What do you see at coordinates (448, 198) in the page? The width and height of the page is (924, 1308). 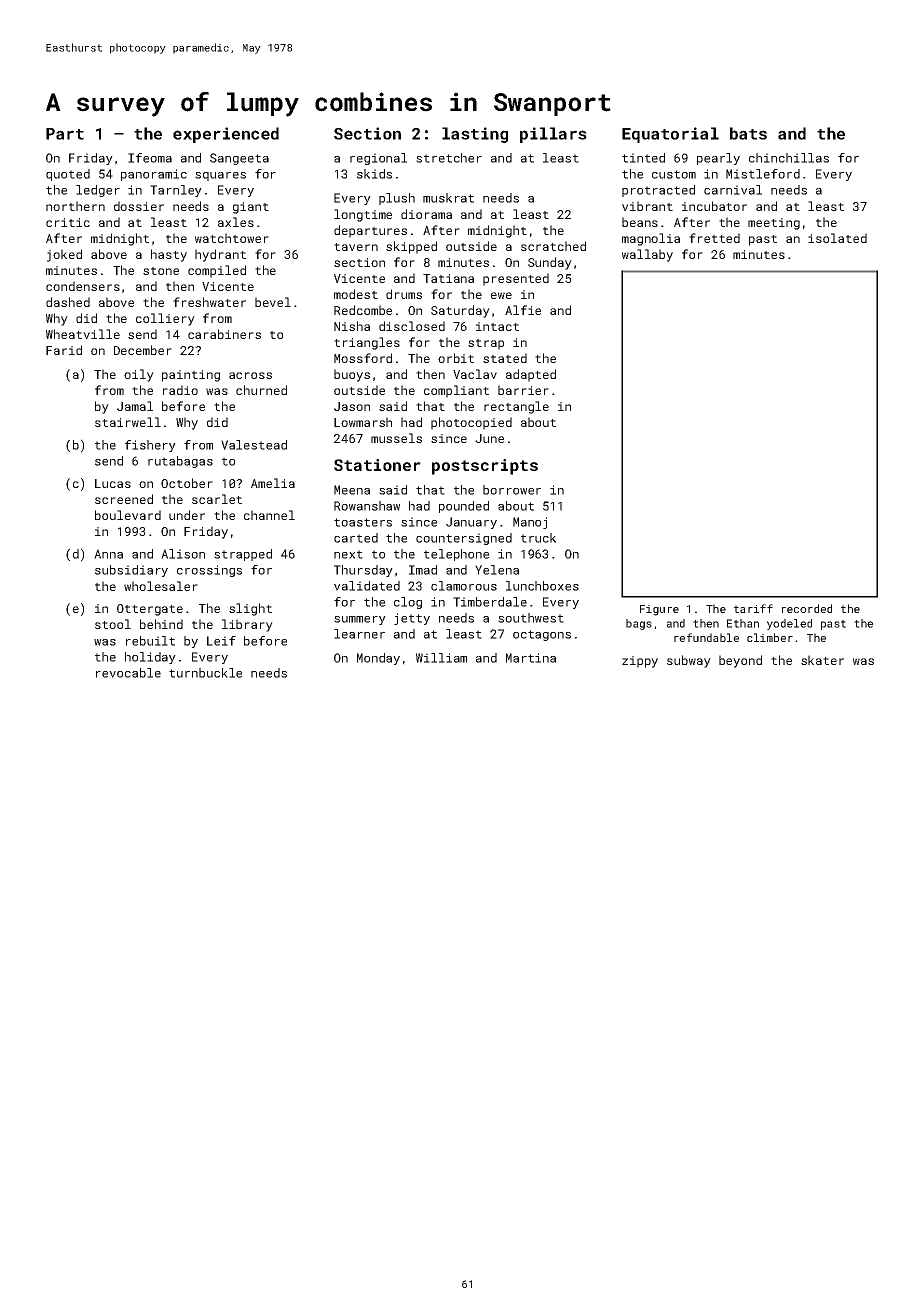 I see `muskrat` at bounding box center [448, 198].
